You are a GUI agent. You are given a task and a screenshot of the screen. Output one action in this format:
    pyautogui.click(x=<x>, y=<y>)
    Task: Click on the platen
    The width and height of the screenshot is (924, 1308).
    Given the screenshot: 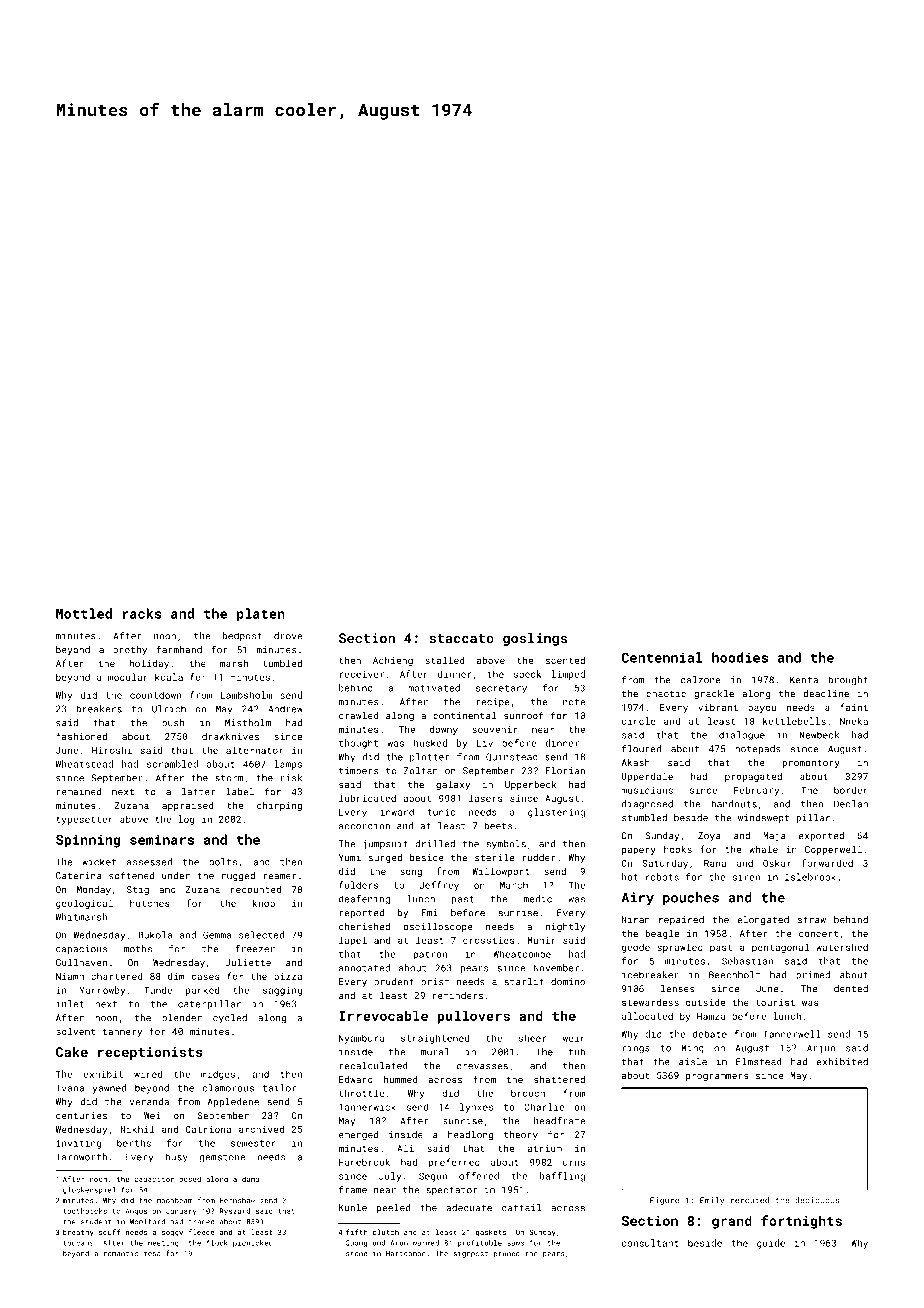 What is the action you would take?
    pyautogui.click(x=261, y=615)
